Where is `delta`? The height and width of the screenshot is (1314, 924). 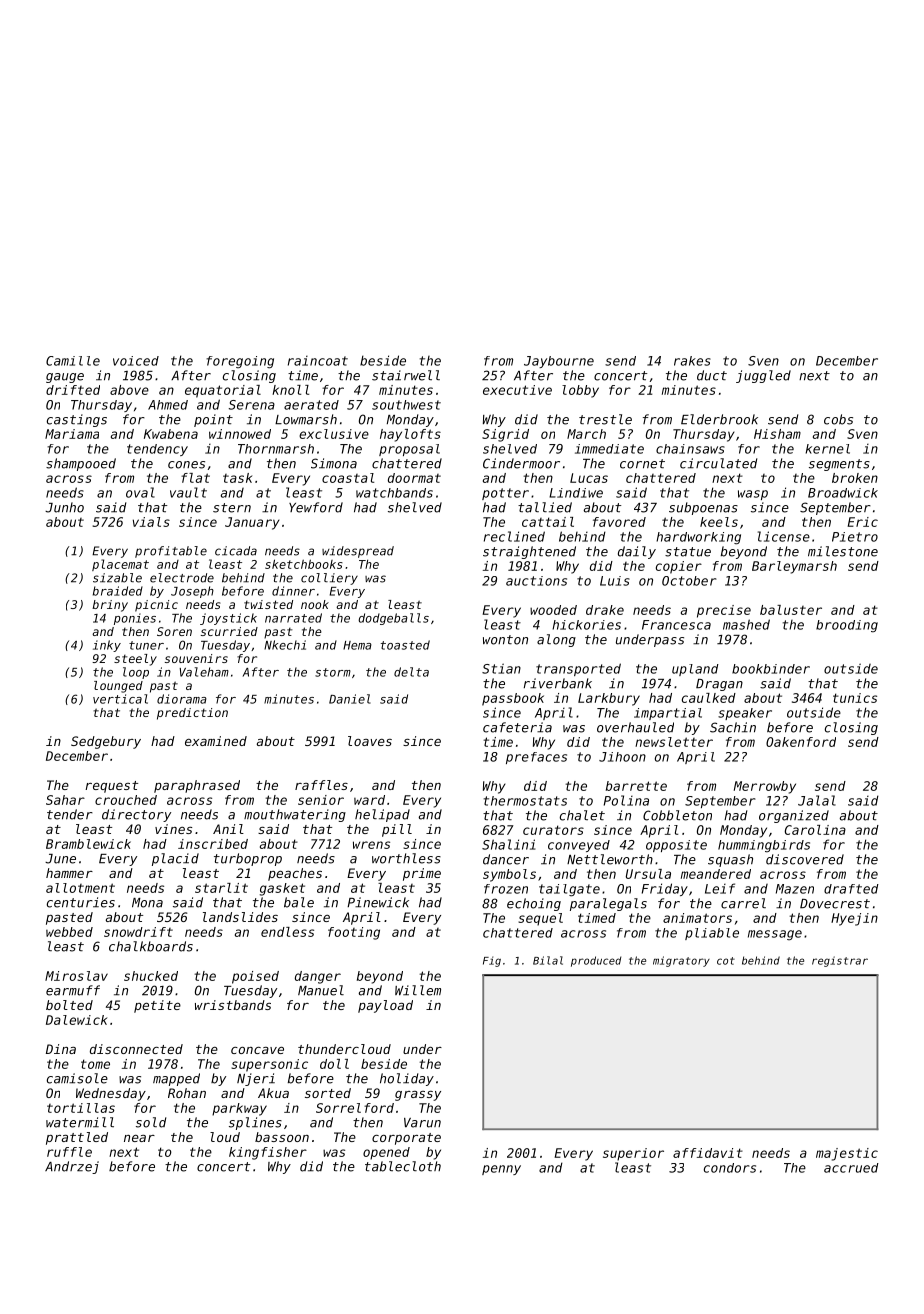 delta is located at coordinates (411, 672).
